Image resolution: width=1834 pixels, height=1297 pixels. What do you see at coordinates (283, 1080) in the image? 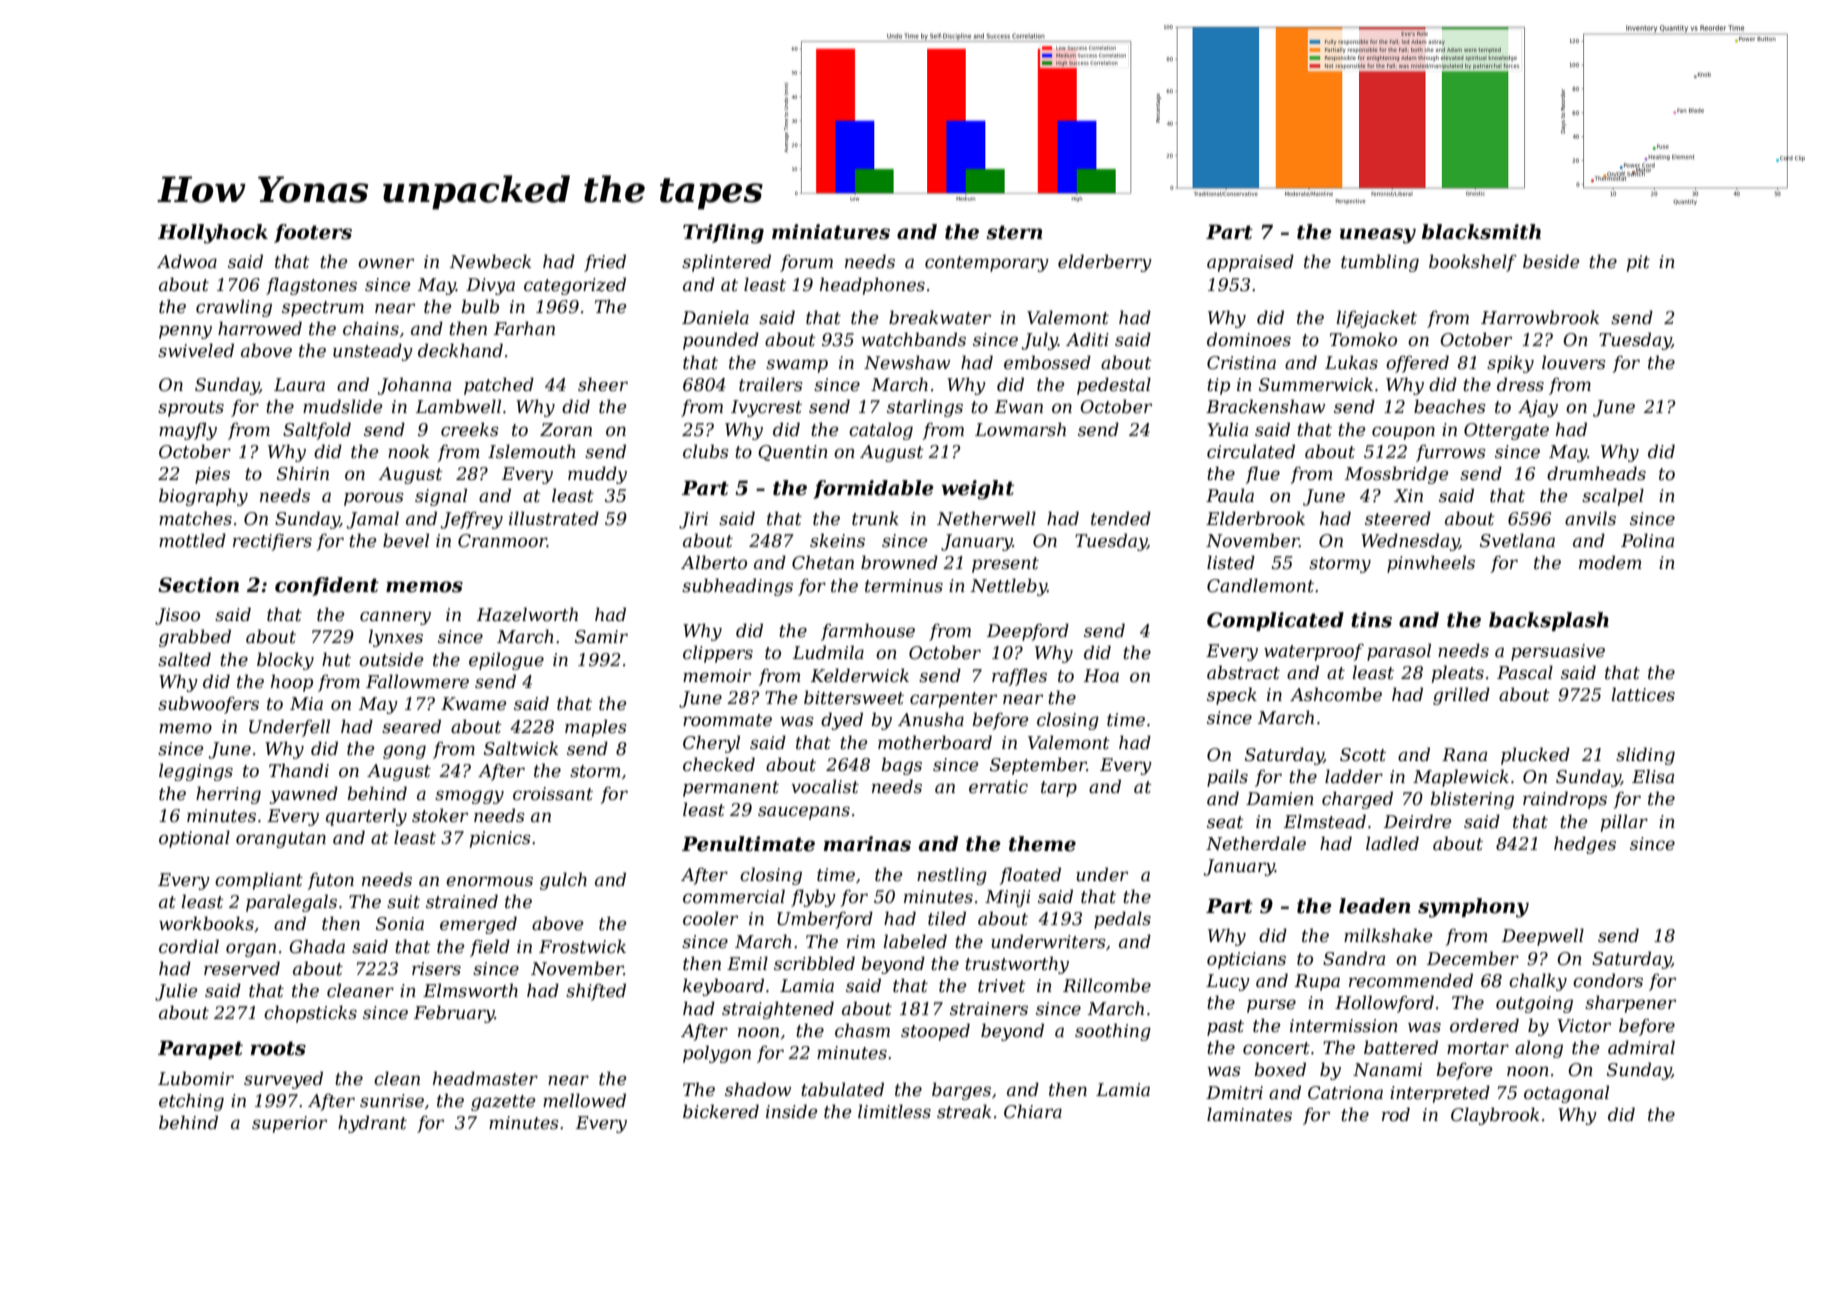
I see `surveyed` at bounding box center [283, 1080].
